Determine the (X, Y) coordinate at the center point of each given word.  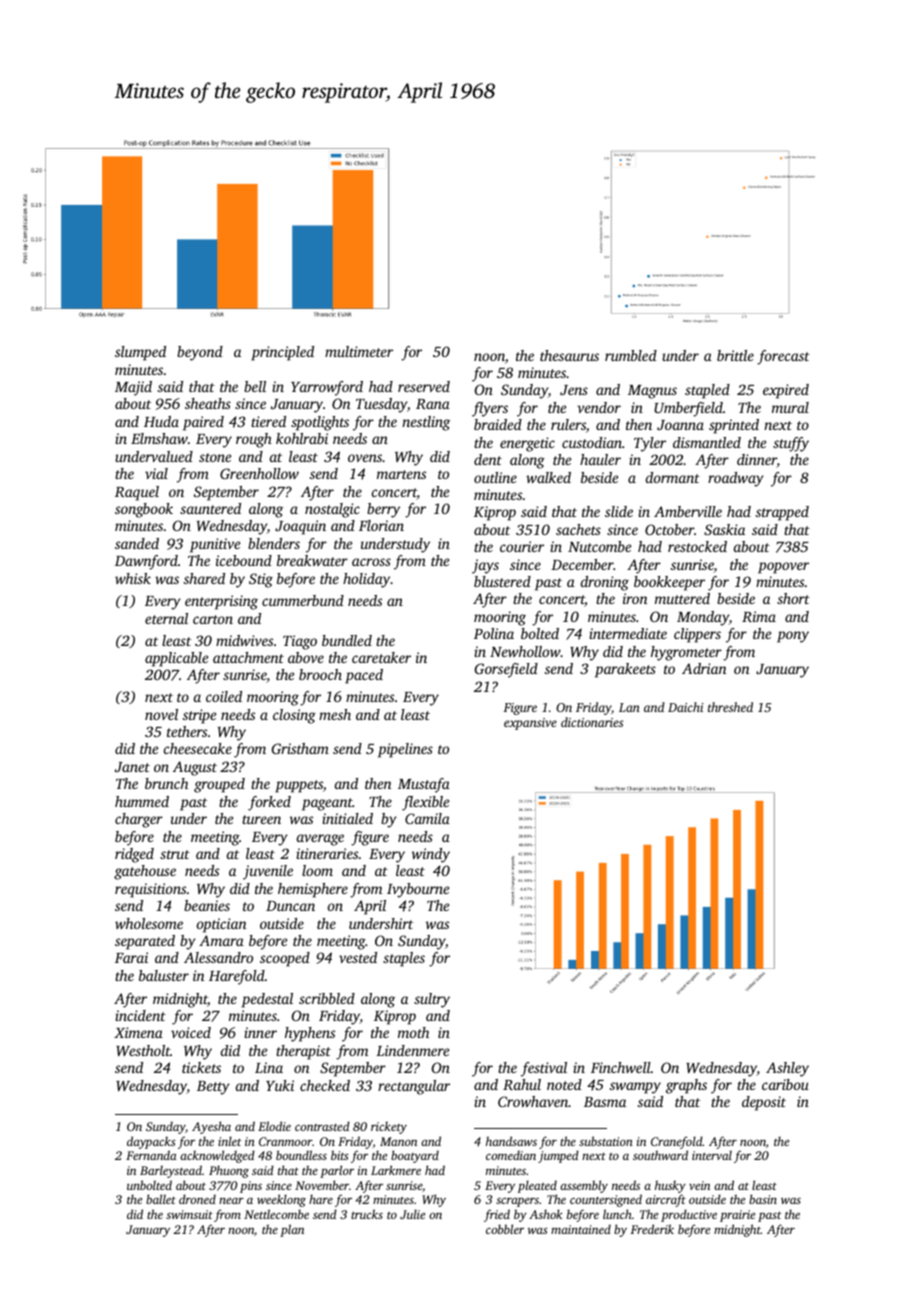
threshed (730, 707)
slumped (140, 353)
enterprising (221, 602)
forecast (783, 357)
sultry (432, 1000)
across (371, 562)
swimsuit (189, 1214)
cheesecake (198, 748)
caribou (785, 1084)
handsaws (511, 1141)
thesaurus (569, 355)
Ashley (787, 1069)
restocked (697, 546)
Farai (131, 957)
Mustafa (424, 785)
